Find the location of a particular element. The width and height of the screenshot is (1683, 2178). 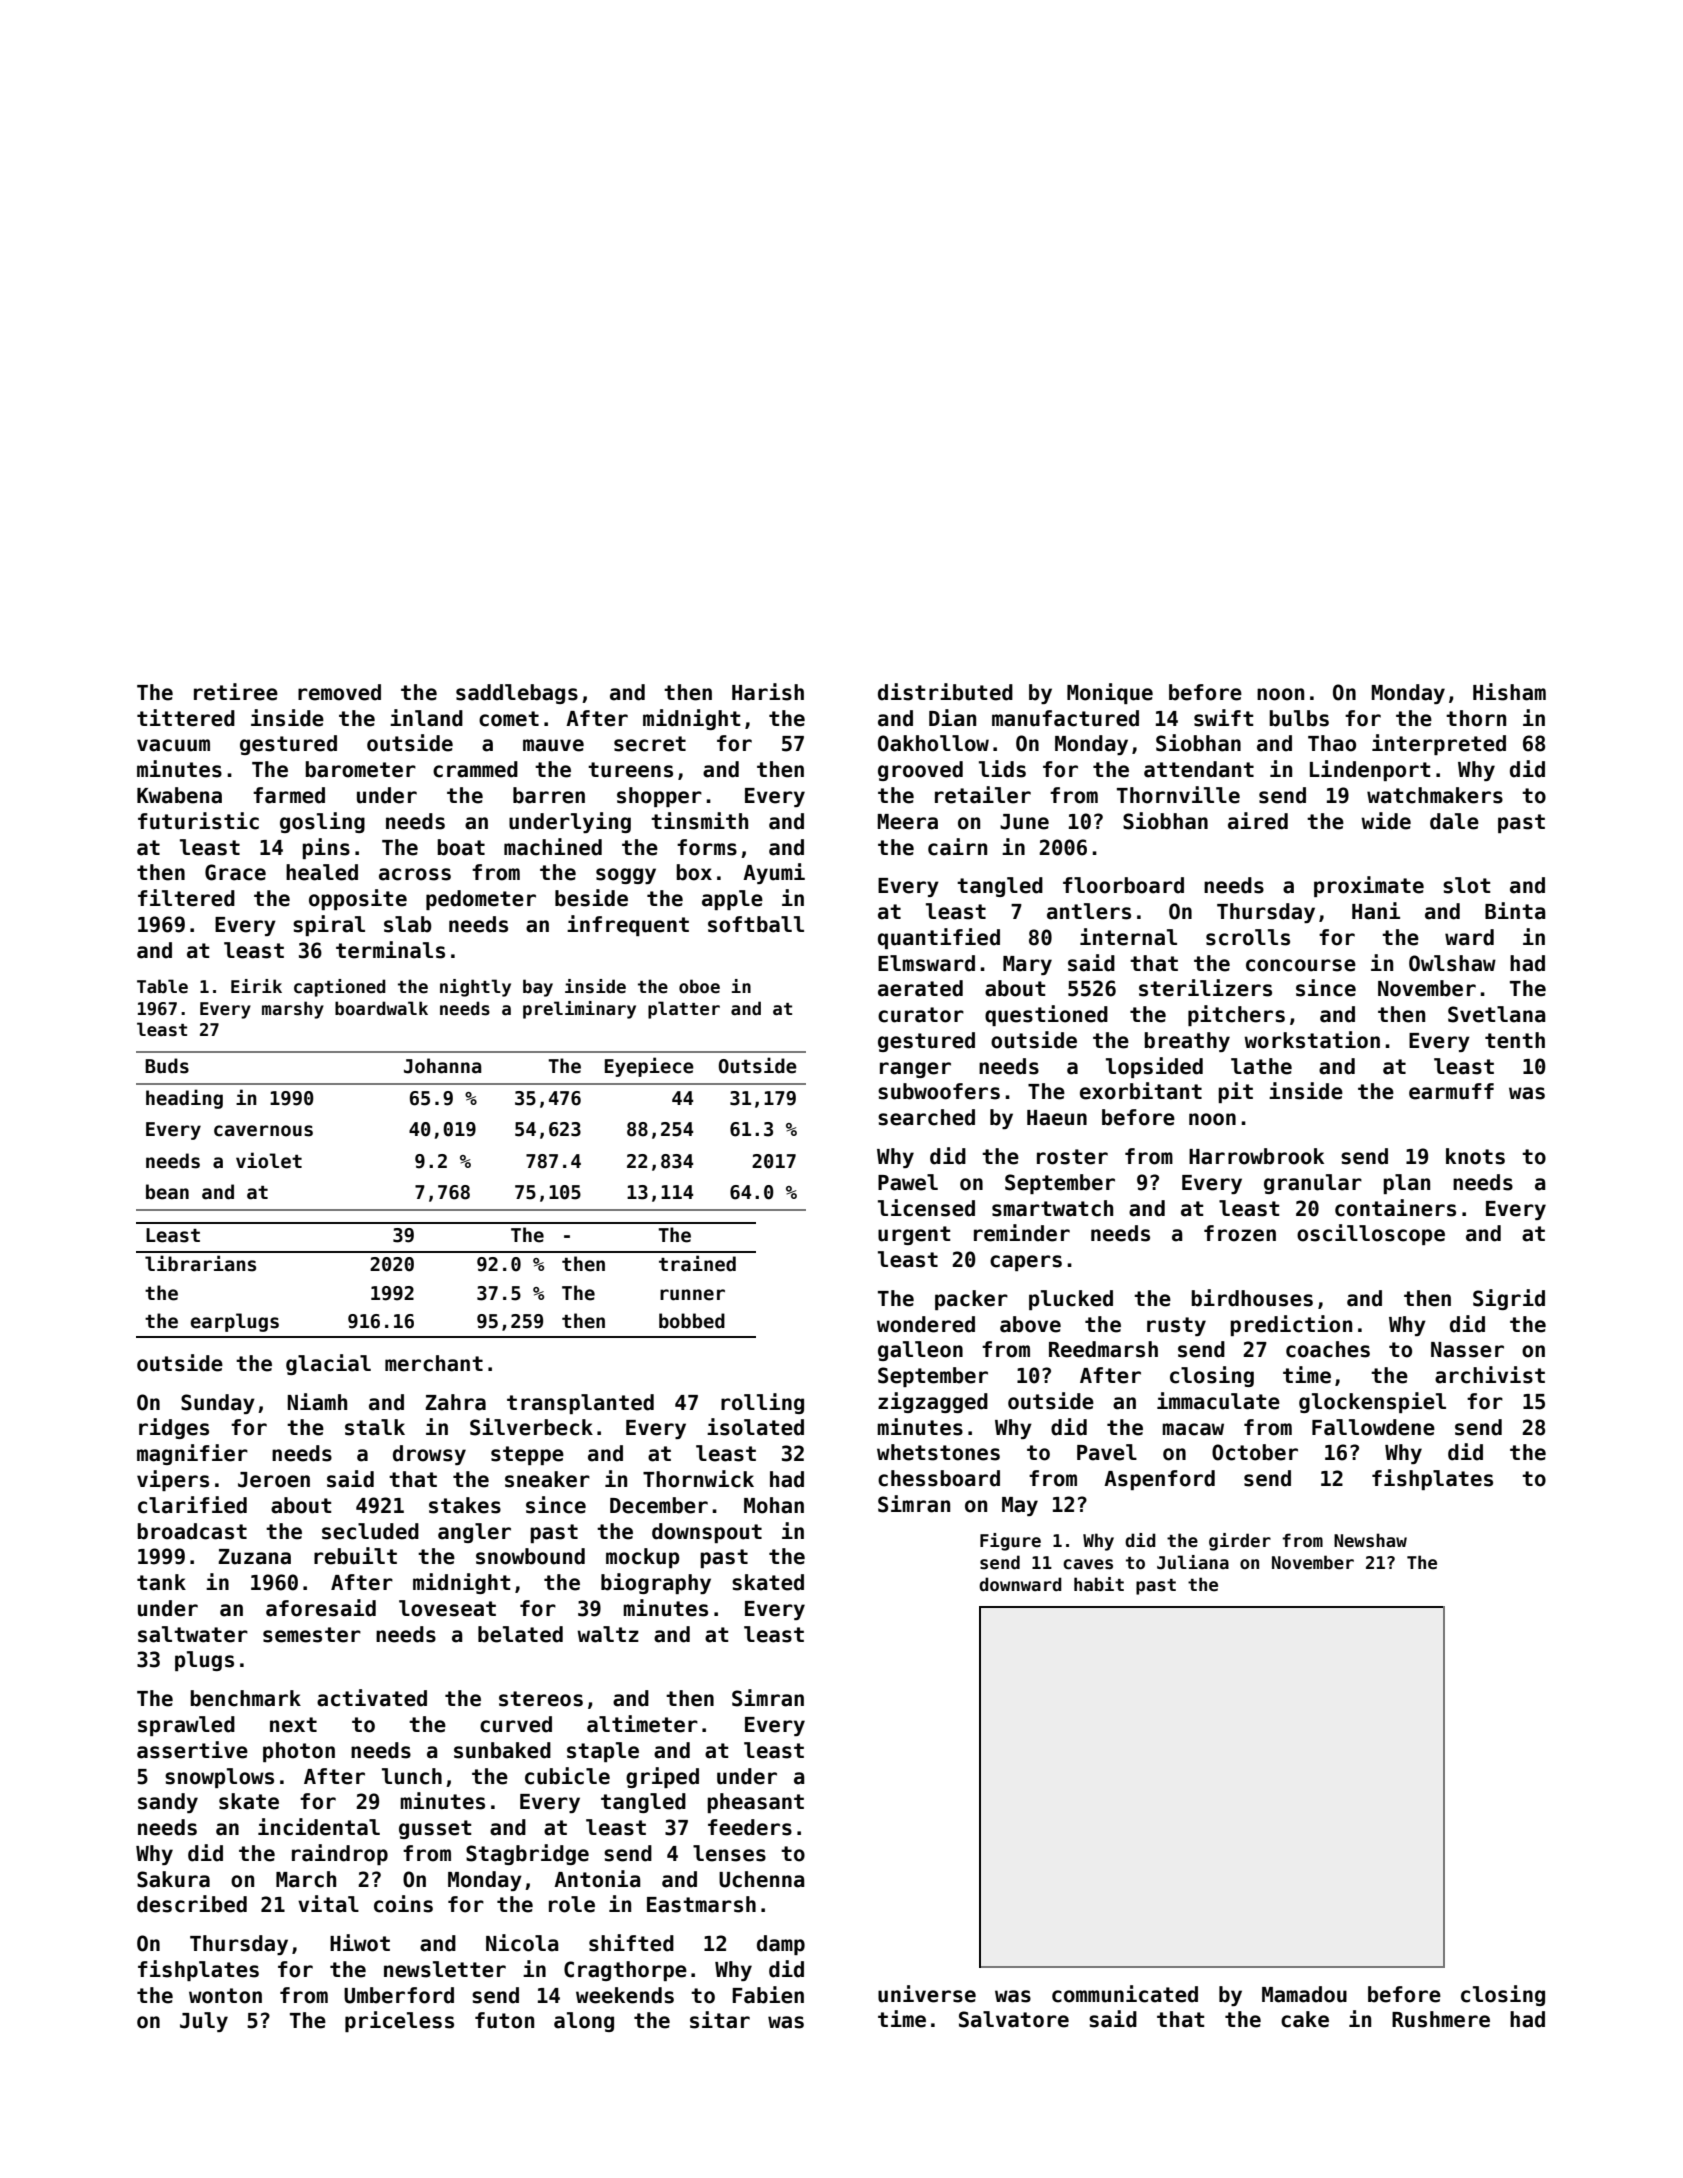

prediction is located at coordinates (1291, 1325).
